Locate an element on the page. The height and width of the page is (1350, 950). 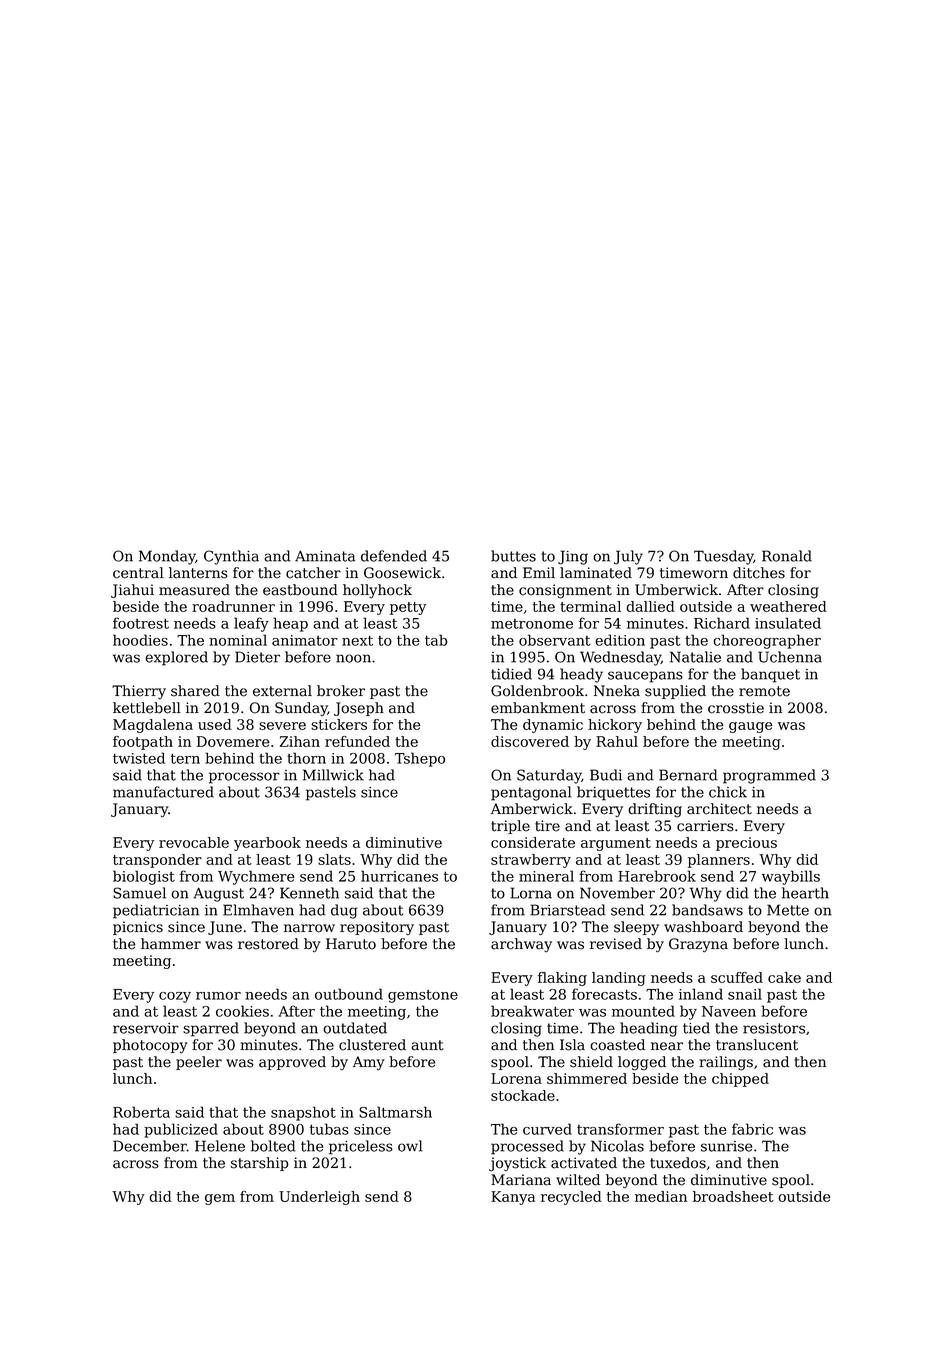
approved is located at coordinates (292, 1063).
